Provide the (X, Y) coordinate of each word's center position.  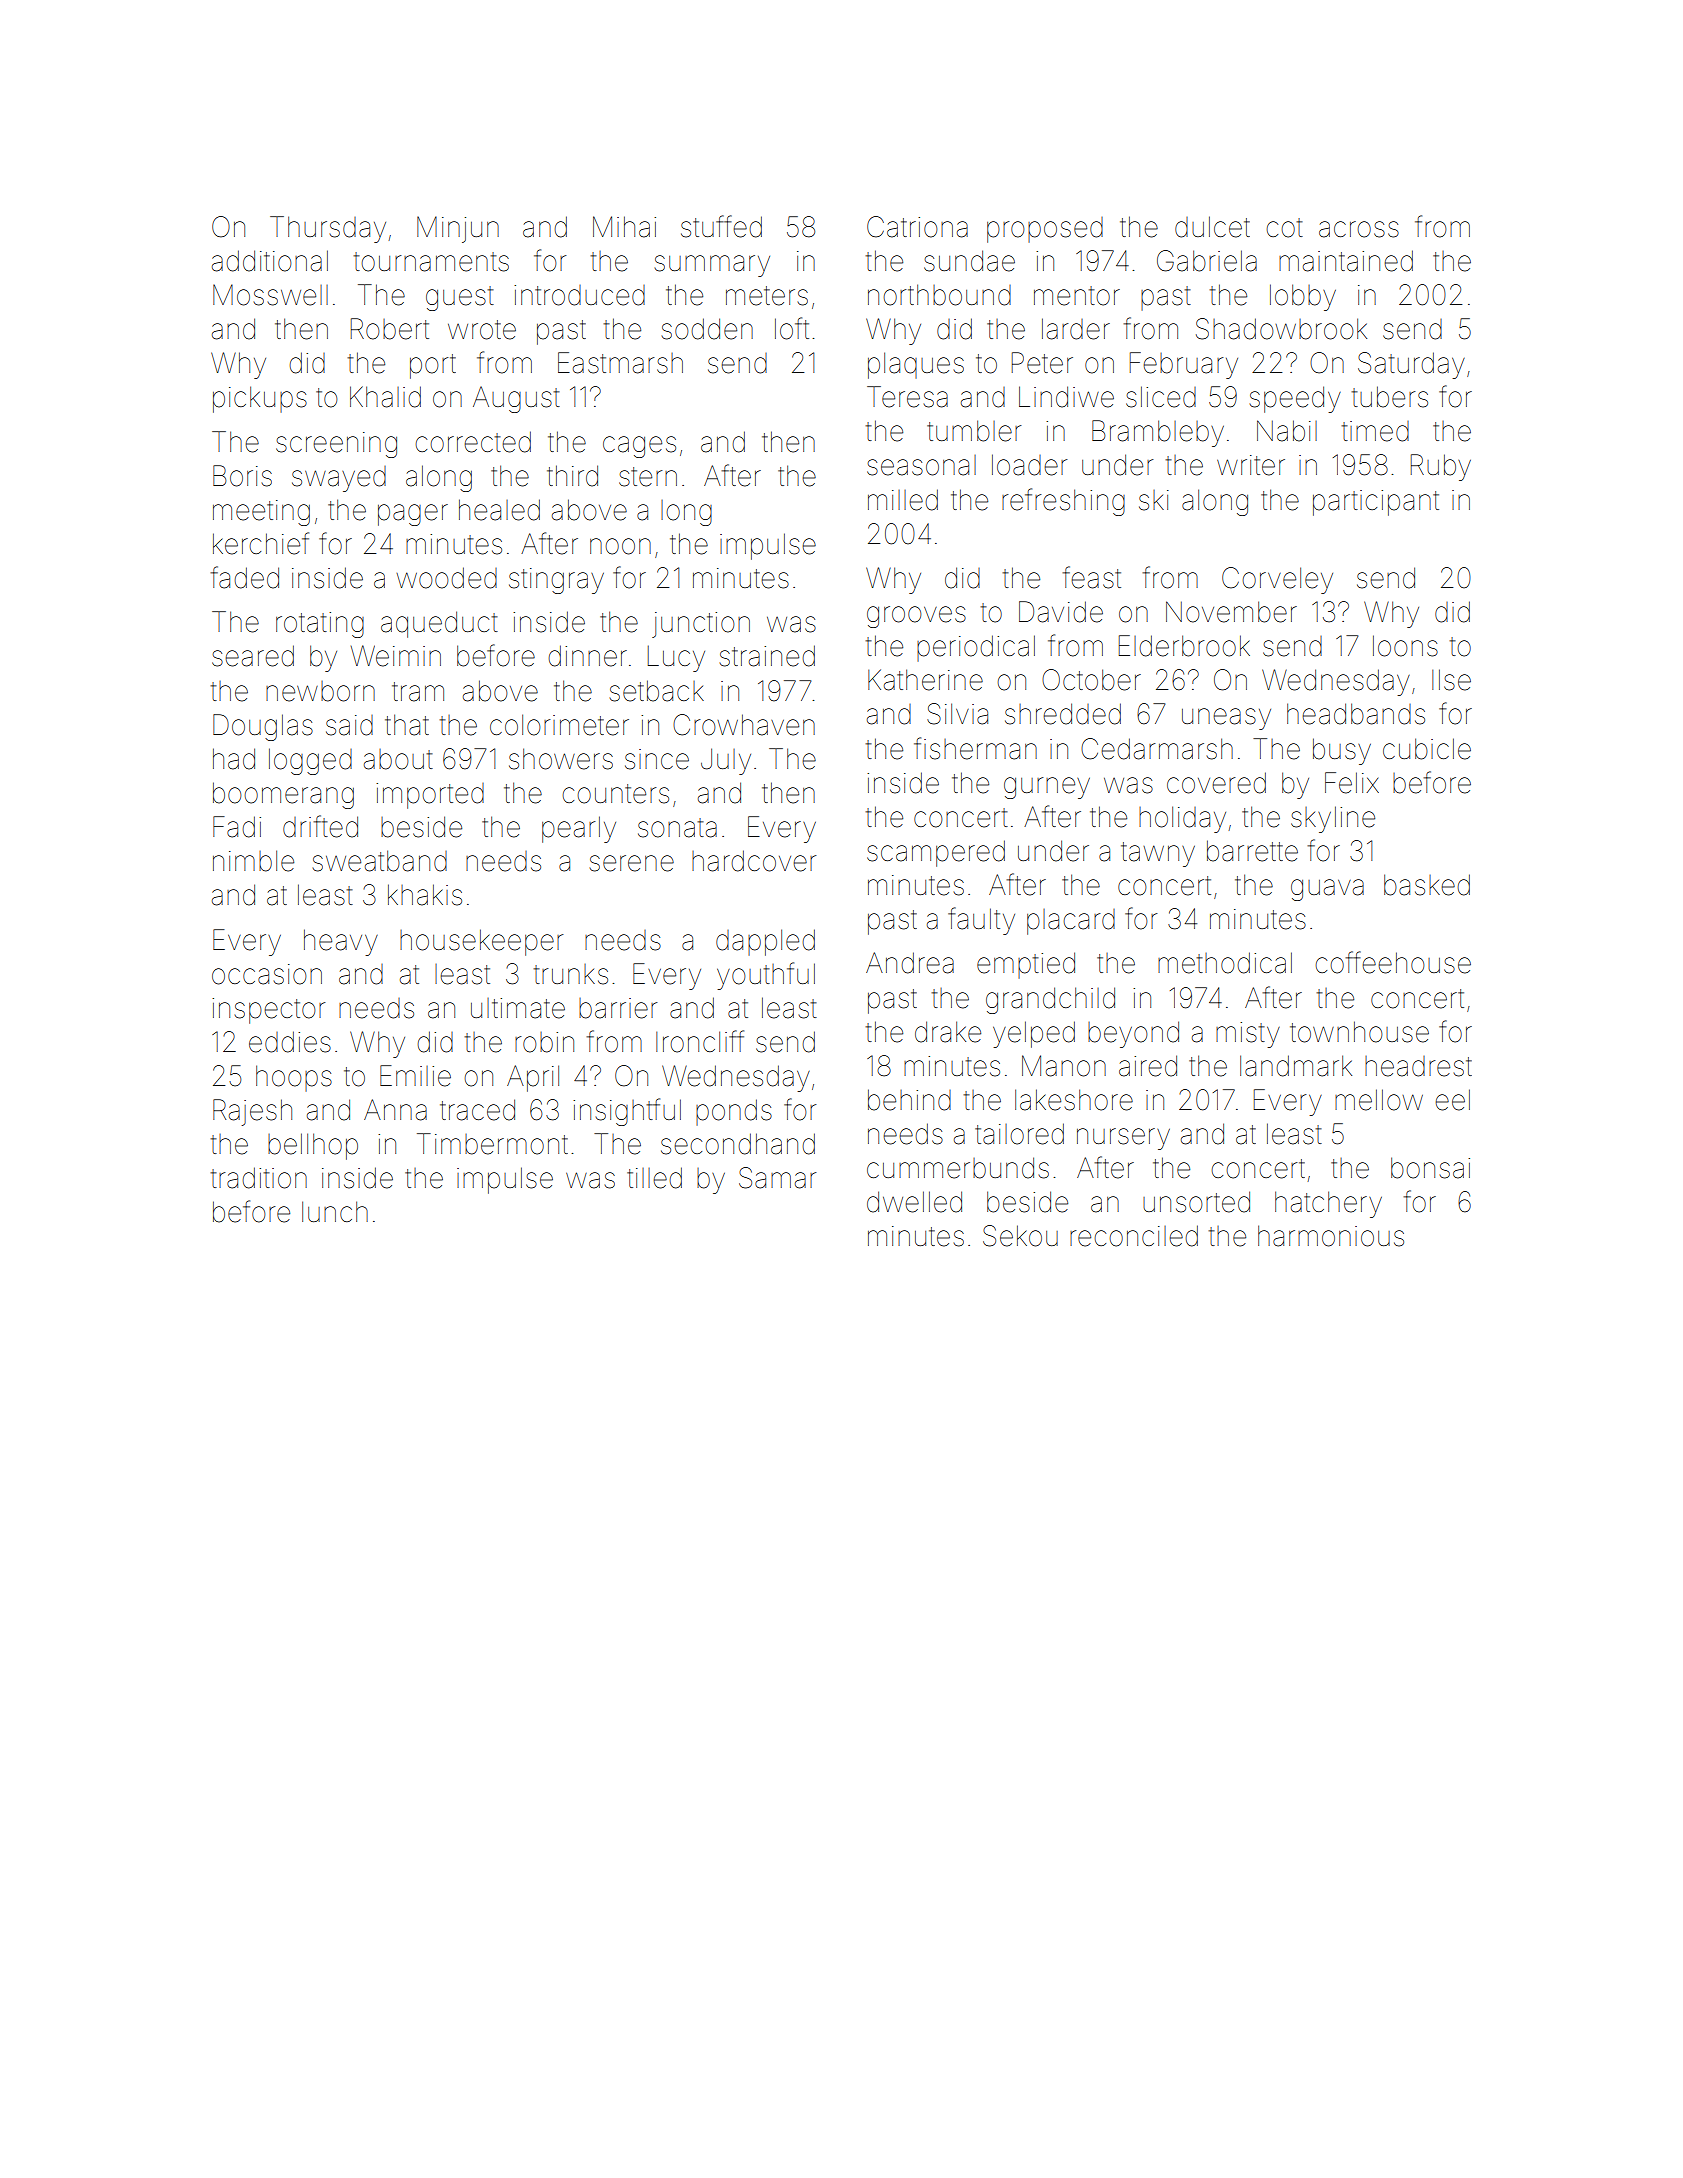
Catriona (917, 227)
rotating (320, 625)
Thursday (328, 229)
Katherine (925, 680)
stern (648, 477)
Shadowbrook (1281, 329)
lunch (335, 1211)
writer (1251, 465)
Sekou (1020, 1236)
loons (1405, 646)
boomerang (283, 795)
